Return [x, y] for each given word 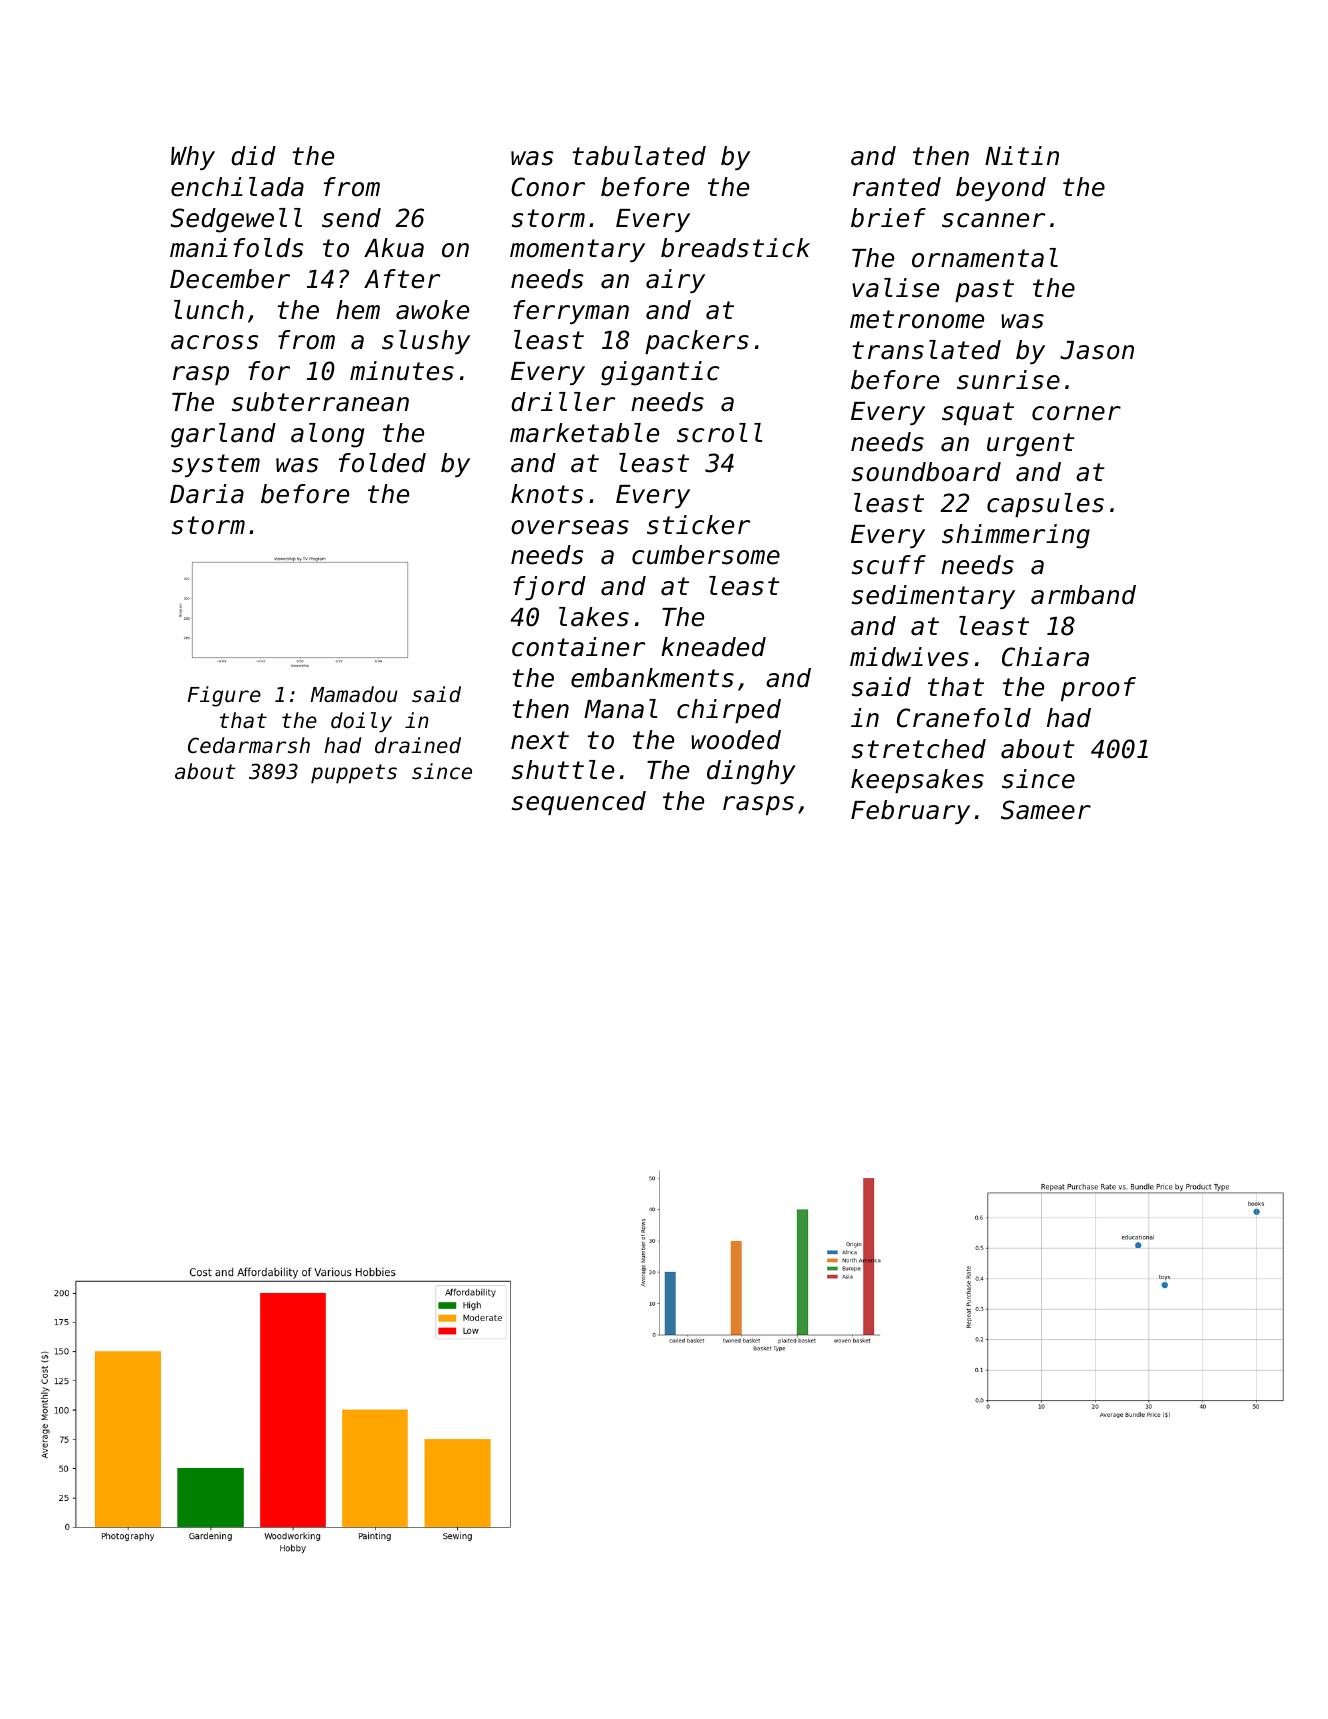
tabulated [639, 156]
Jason [1097, 350]
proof [1098, 689]
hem [358, 310]
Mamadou [354, 694]
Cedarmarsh [249, 745]
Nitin [1022, 155]
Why [193, 158]
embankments [652, 678]
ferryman [571, 312]
